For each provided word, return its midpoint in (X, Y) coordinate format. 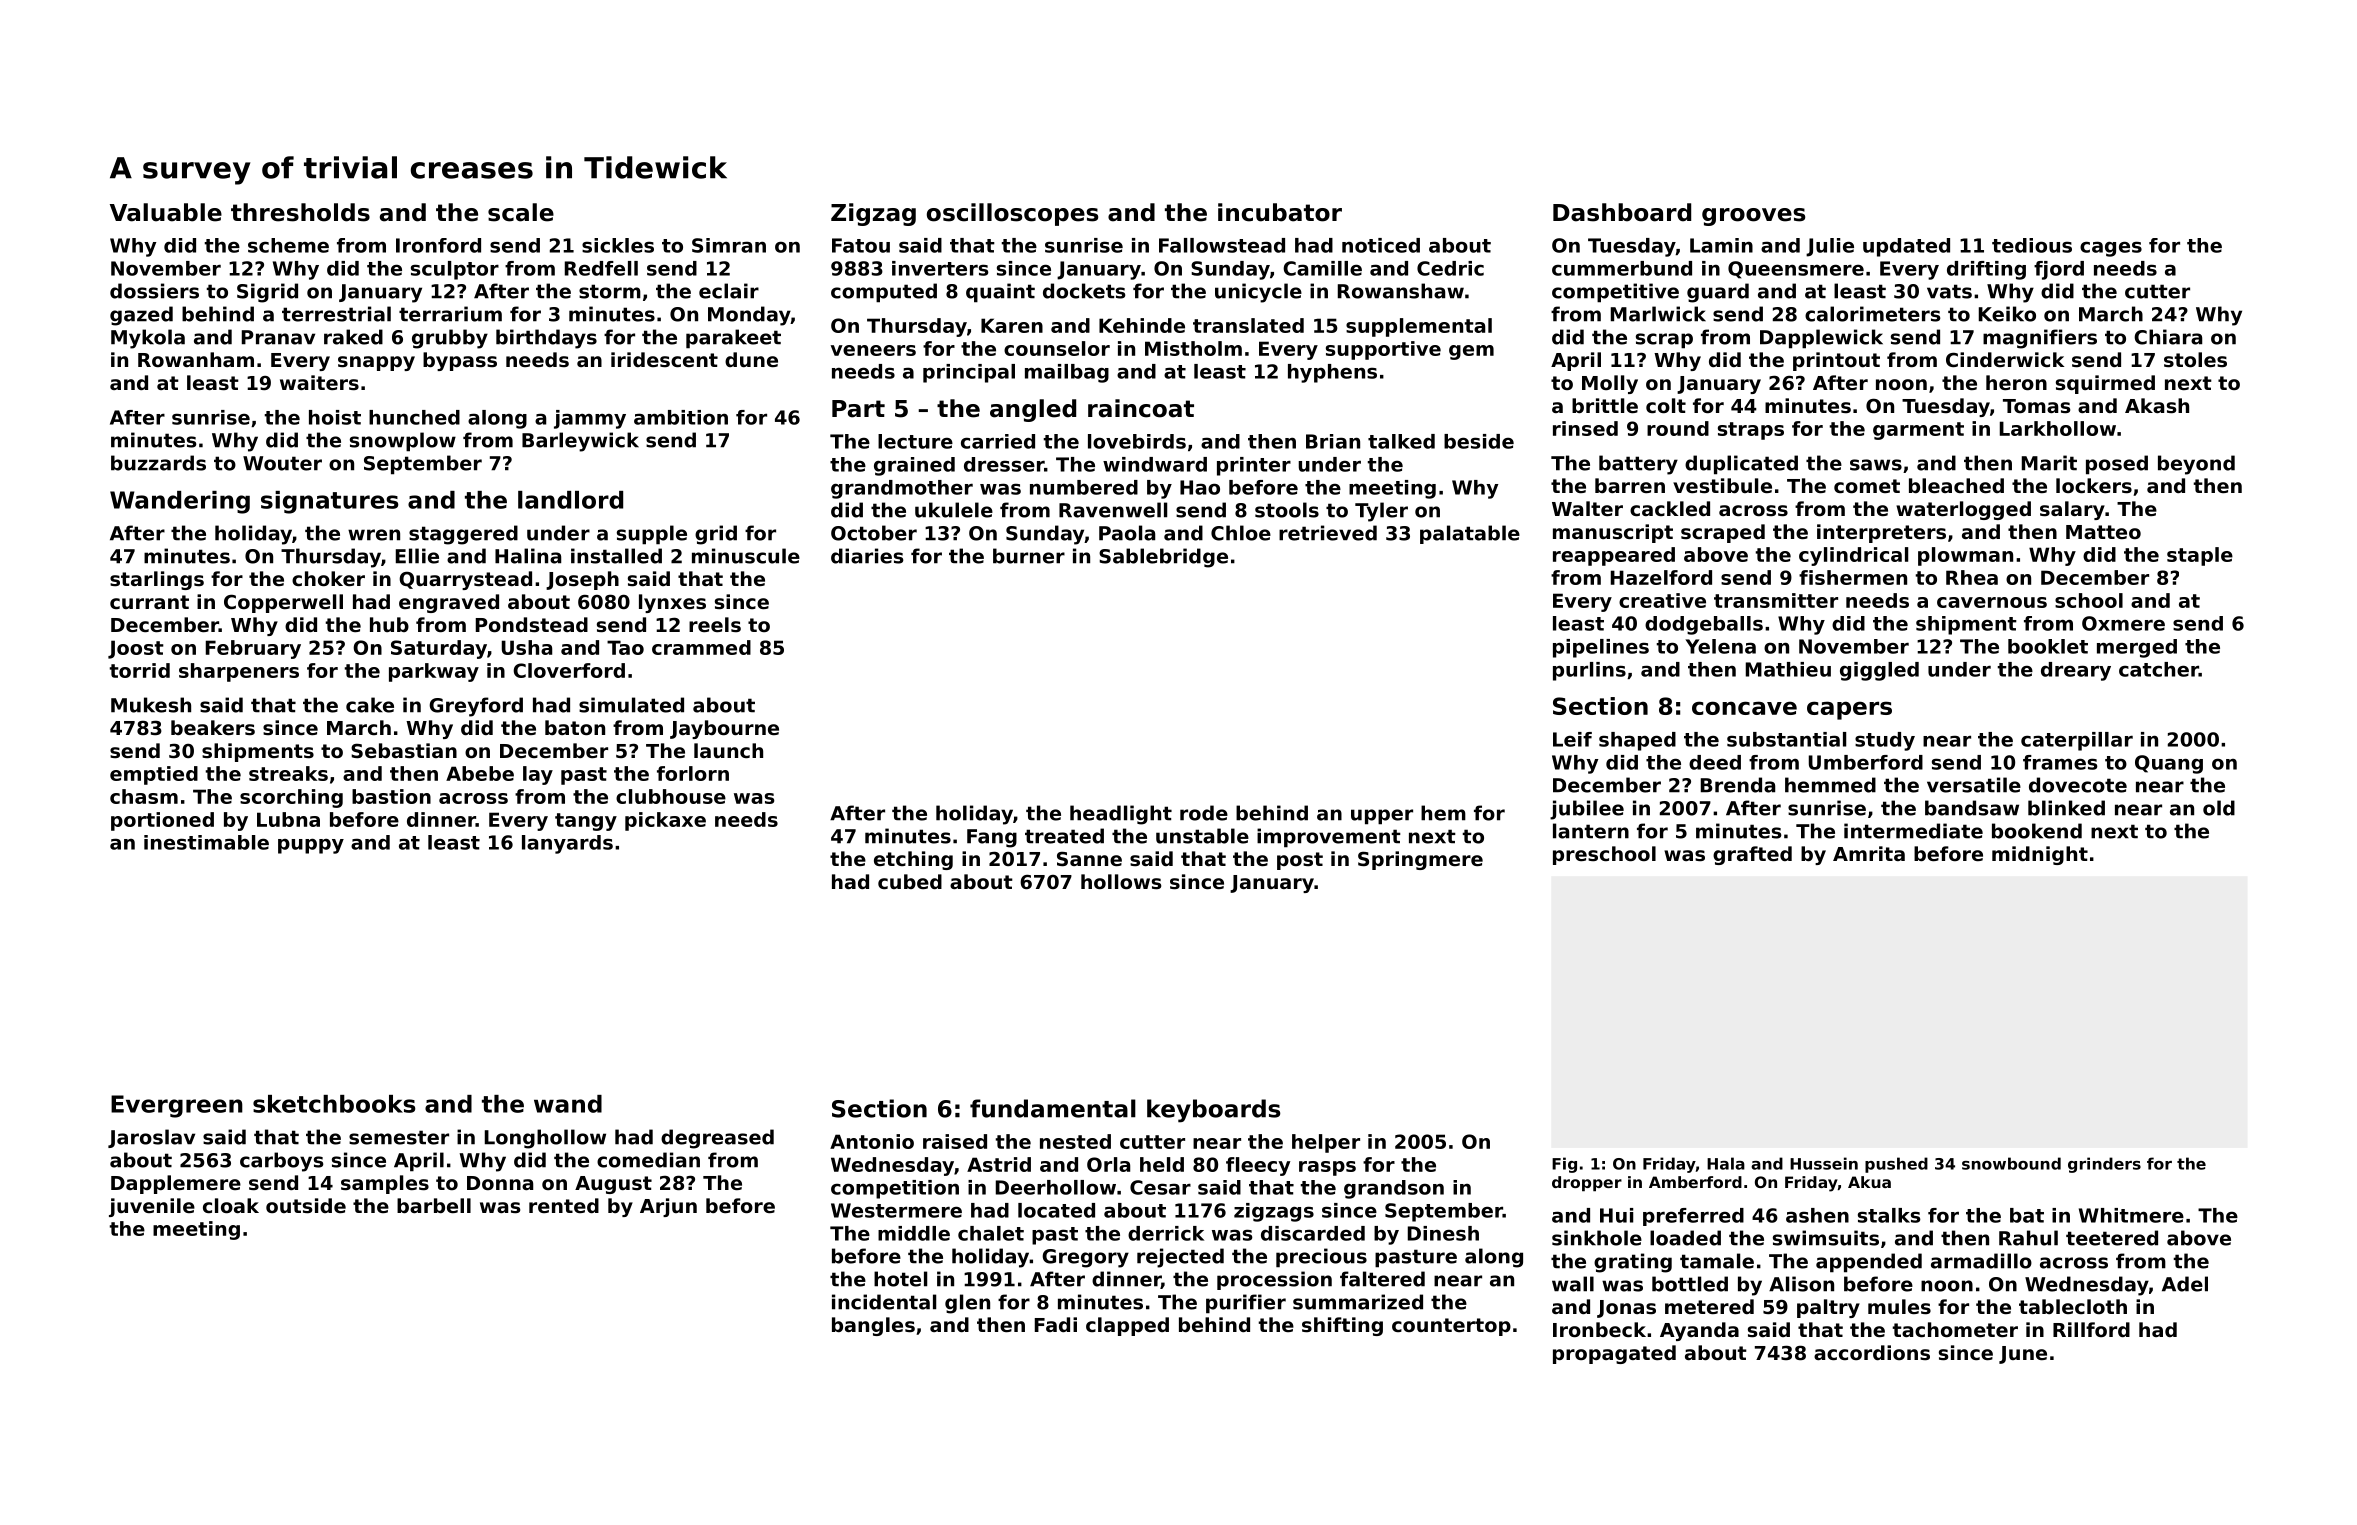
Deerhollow (1056, 1187)
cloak (231, 1205)
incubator (1280, 212)
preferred (1693, 1217)
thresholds (300, 212)
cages (2111, 249)
